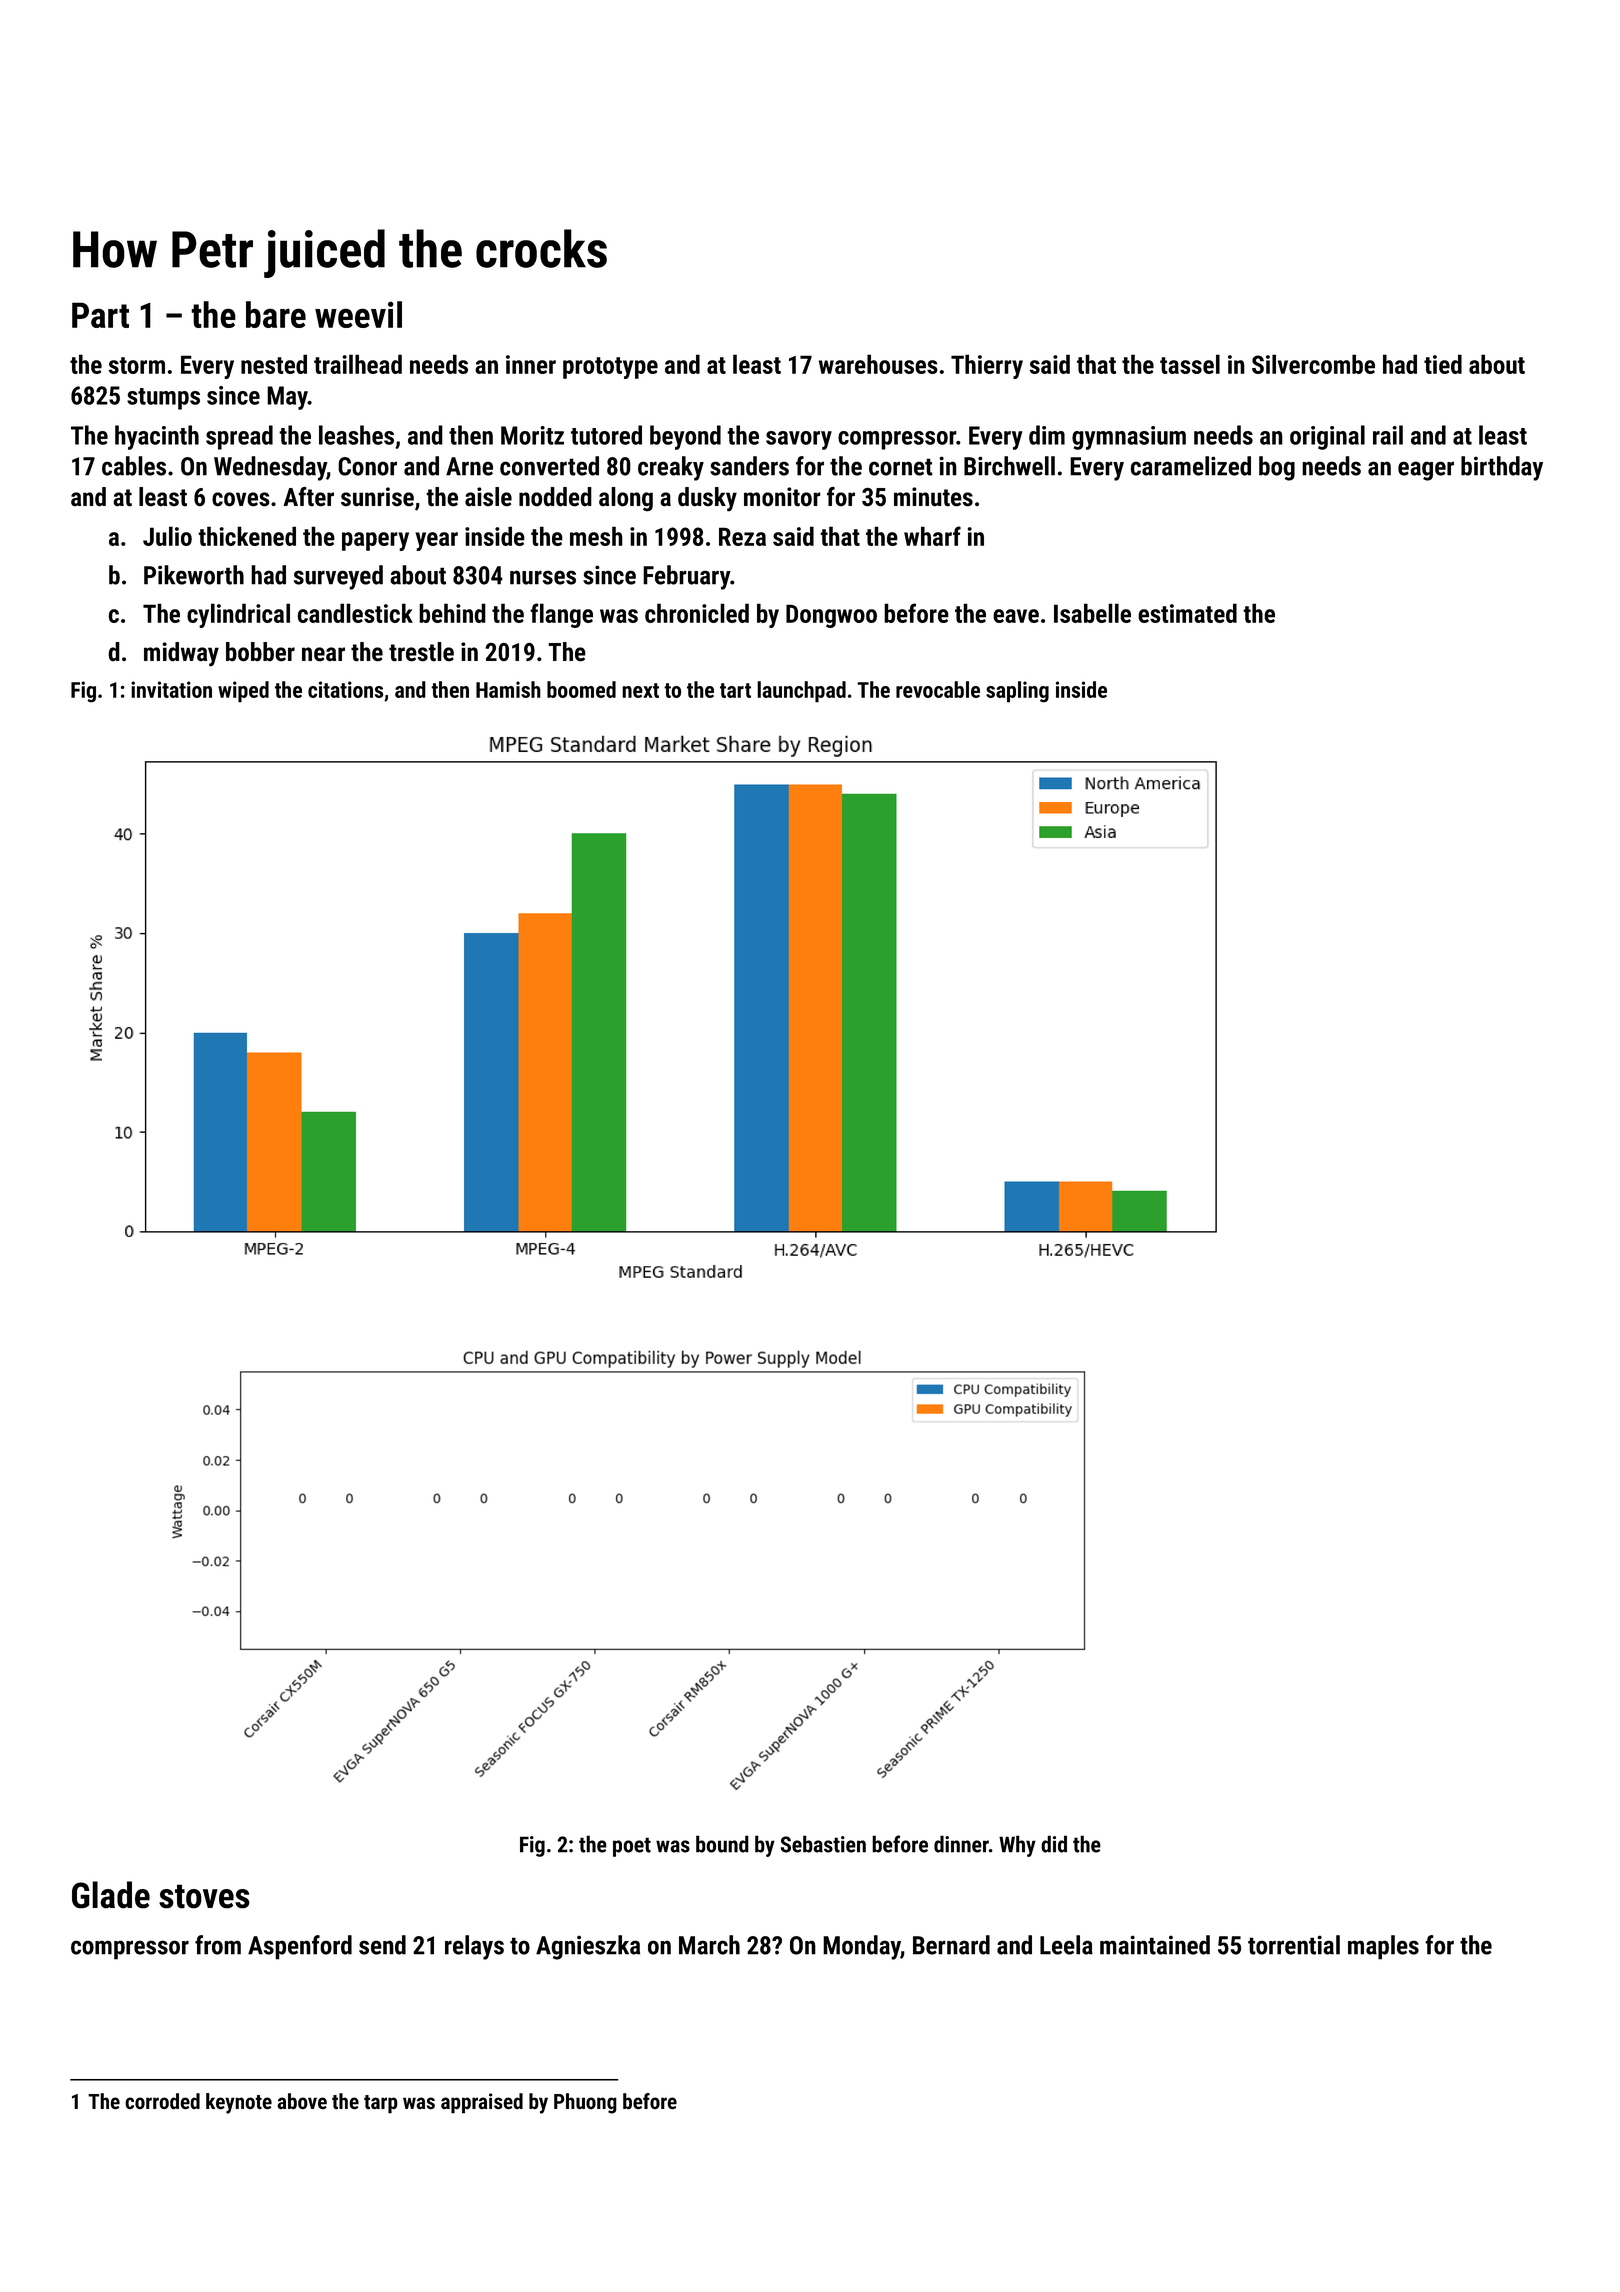 The image size is (1620, 2292). I want to click on next, so click(640, 690).
